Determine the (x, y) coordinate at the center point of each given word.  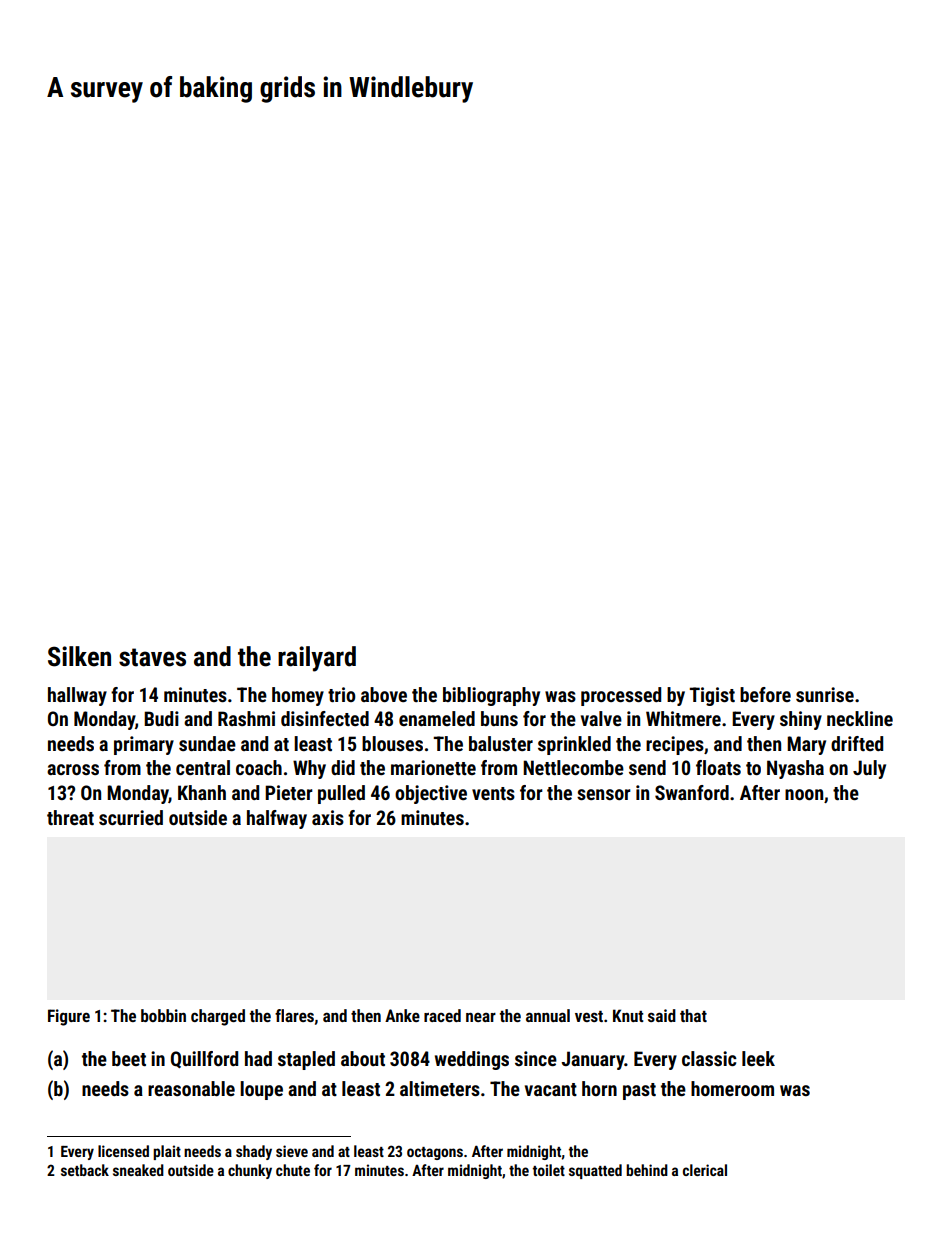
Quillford (204, 1059)
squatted (595, 1171)
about (363, 1058)
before (765, 694)
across (73, 769)
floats (718, 767)
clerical (705, 1170)
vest (589, 1016)
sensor (604, 794)
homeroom (732, 1088)
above (384, 694)
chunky (250, 1171)
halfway (277, 819)
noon (804, 794)
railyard (317, 659)
